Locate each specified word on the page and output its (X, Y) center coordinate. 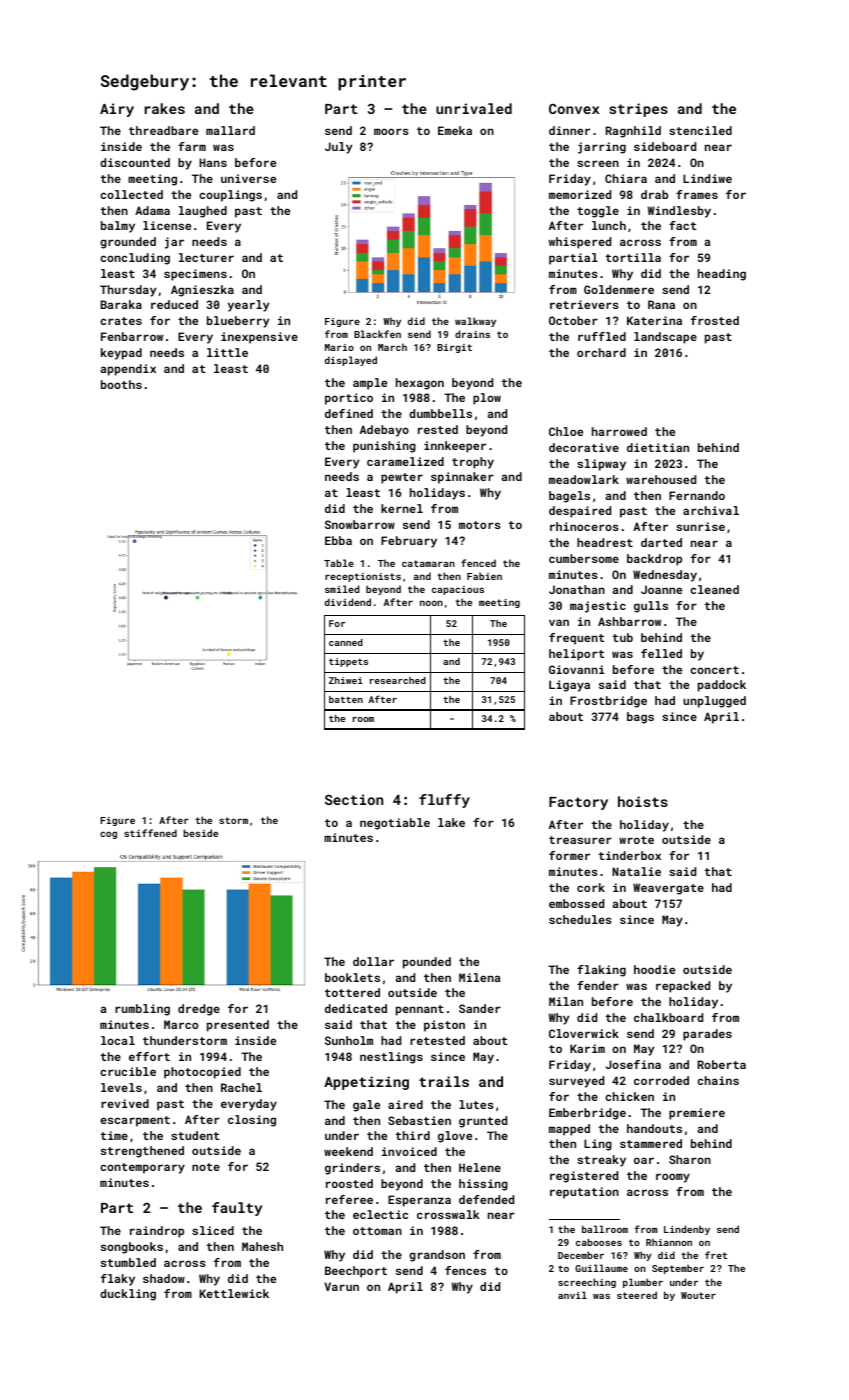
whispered (580, 243)
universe (248, 178)
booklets (352, 977)
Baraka (121, 304)
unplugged (714, 702)
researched (398, 680)
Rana (661, 304)
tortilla (633, 257)
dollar (373, 961)
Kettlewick (234, 1293)
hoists (643, 801)
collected (131, 194)
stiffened (150, 833)
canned (346, 642)
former (569, 855)
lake (451, 822)
